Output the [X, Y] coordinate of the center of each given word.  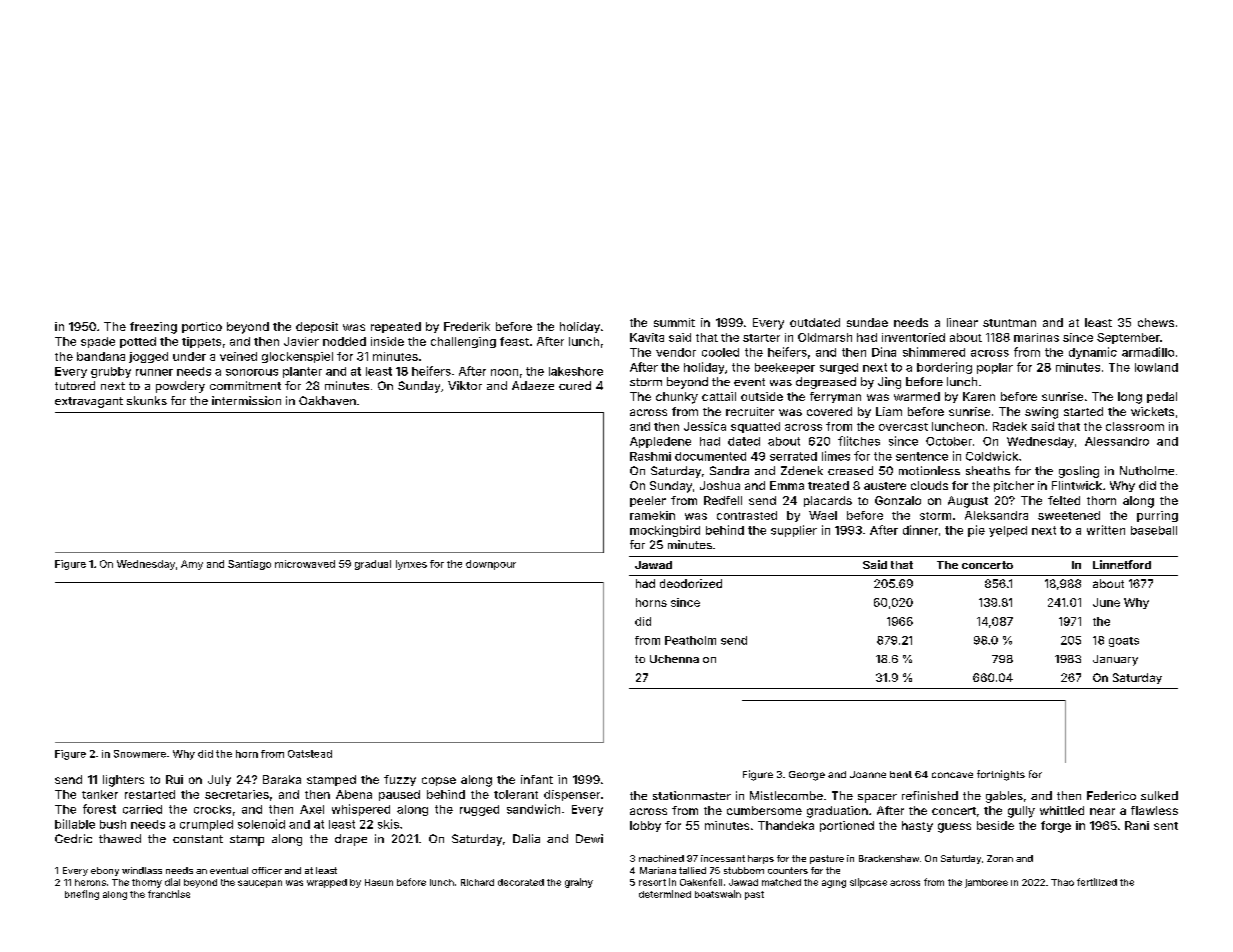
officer [267, 870]
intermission [246, 400]
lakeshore [576, 371]
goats [1124, 642]
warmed [917, 396]
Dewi [589, 838]
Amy [192, 565]
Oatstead [310, 754]
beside [995, 825]
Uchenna [674, 659]
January [1115, 660]
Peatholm [690, 640]
